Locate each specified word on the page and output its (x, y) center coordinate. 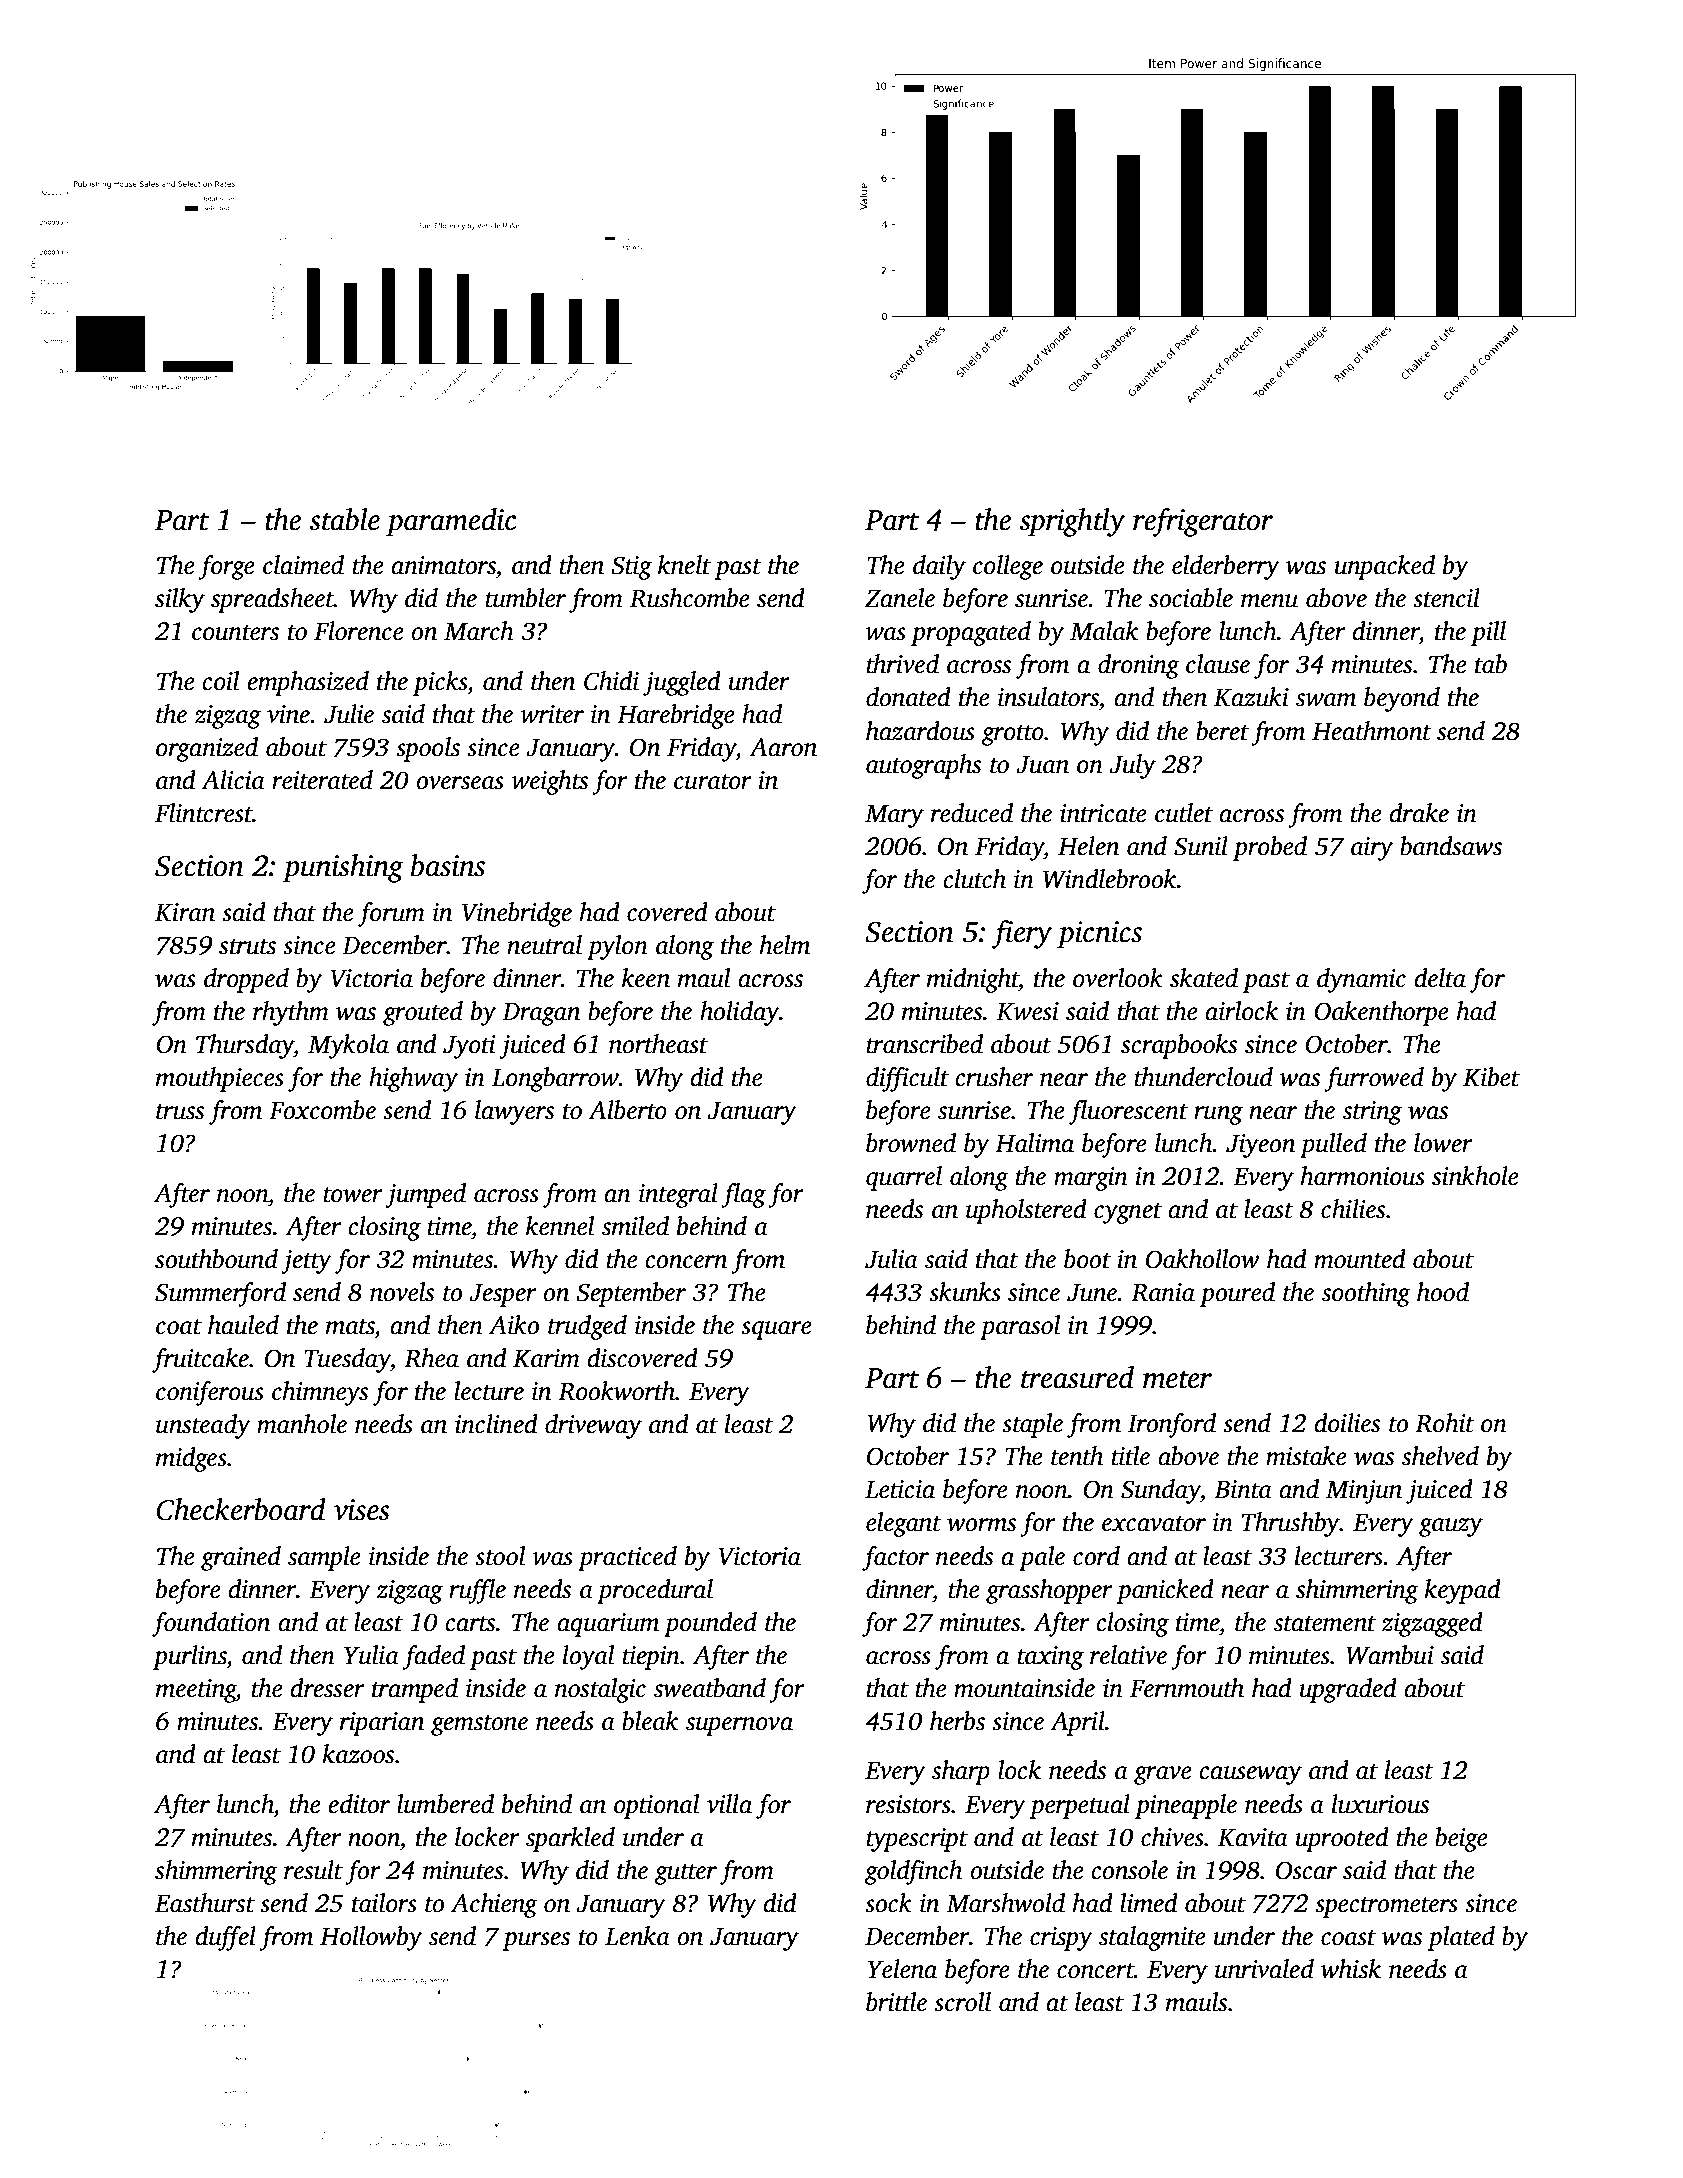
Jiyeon (1261, 1146)
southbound (216, 1259)
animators (443, 565)
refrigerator (1203, 522)
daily (939, 567)
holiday (739, 1013)
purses (536, 1941)
